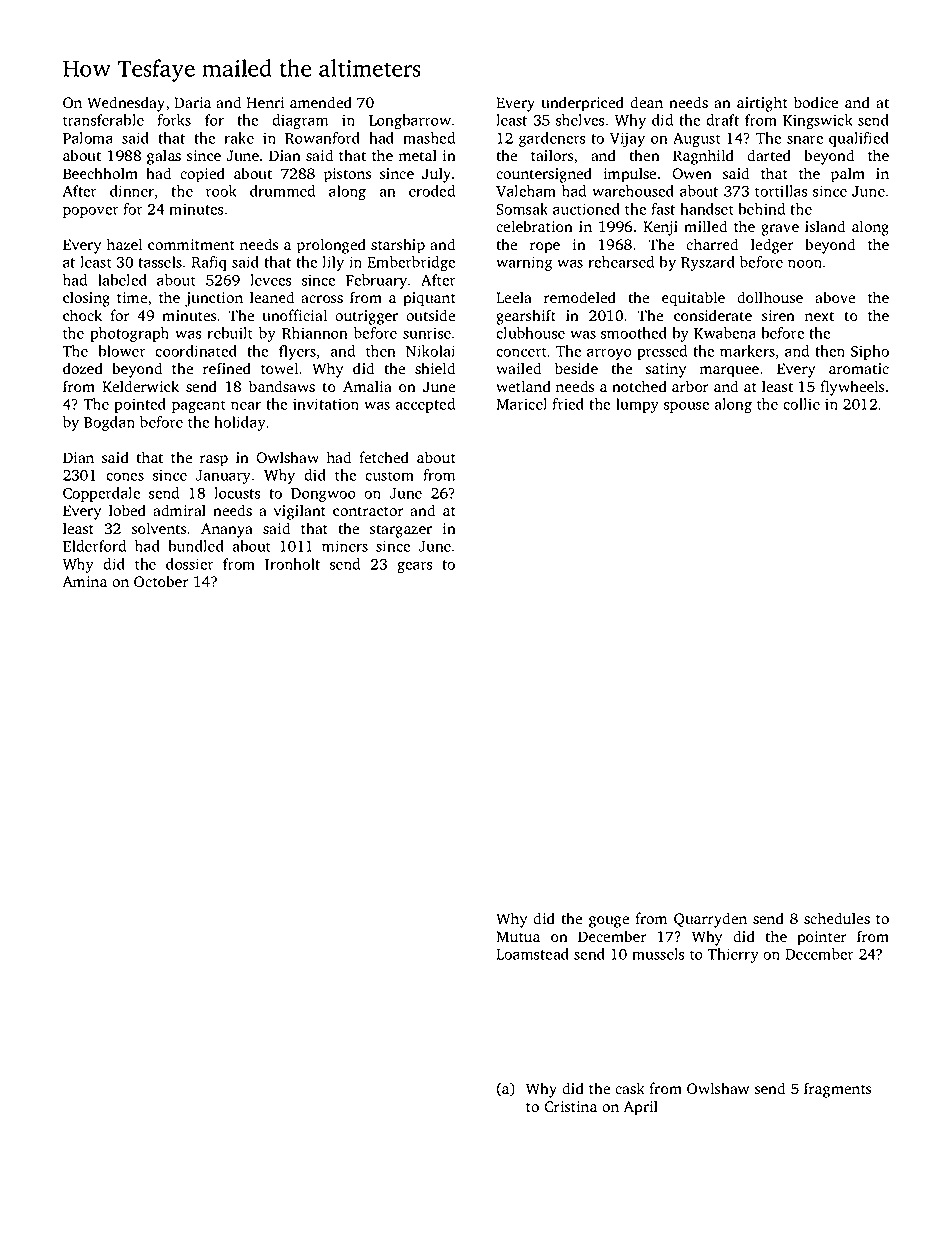 Image resolution: width=952 pixels, height=1233 pixels. I want to click on Cristina, so click(570, 1107).
